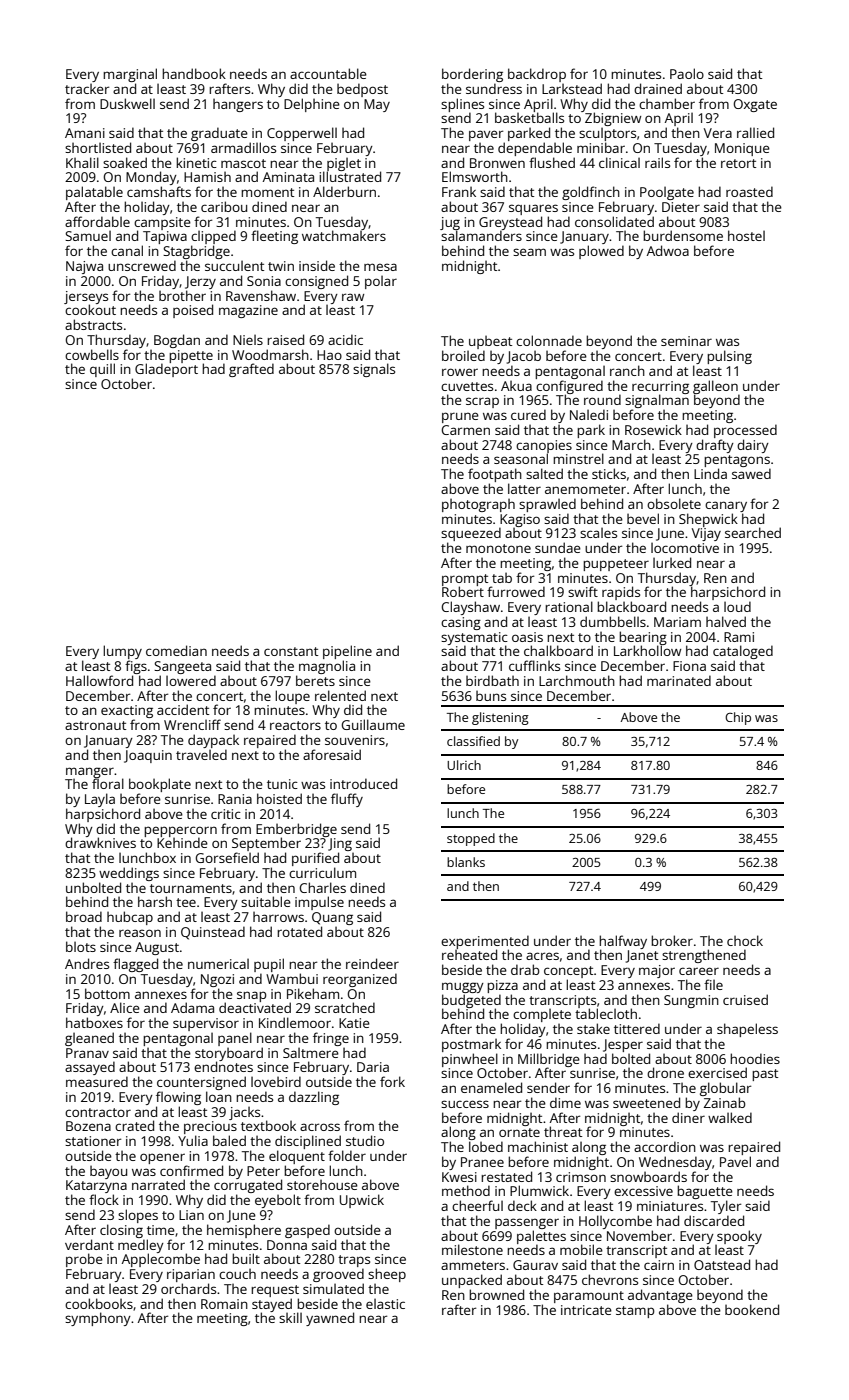  What do you see at coordinates (248, 311) in the document?
I see `magazine` at bounding box center [248, 311].
